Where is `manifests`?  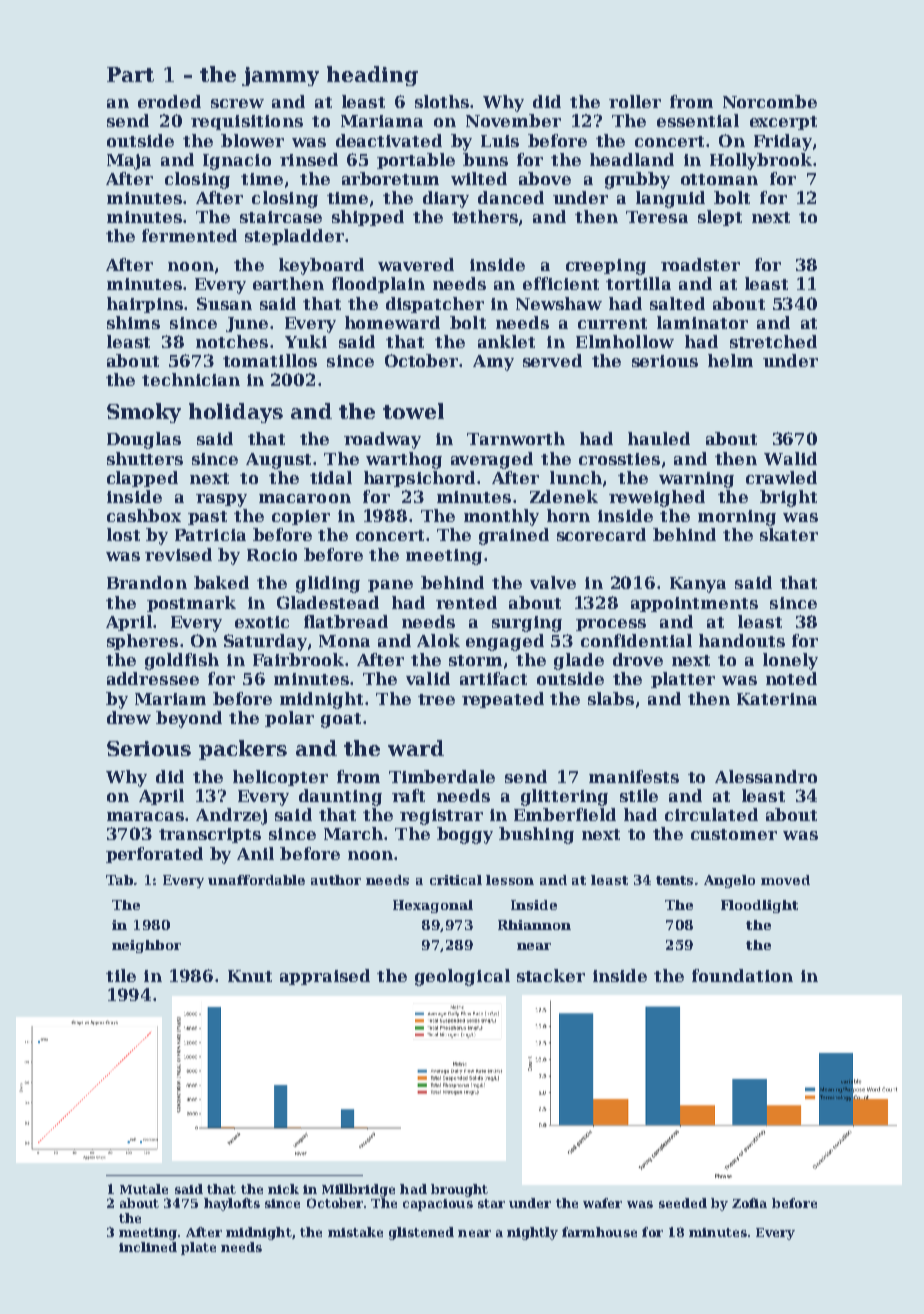 manifests is located at coordinates (634, 776).
